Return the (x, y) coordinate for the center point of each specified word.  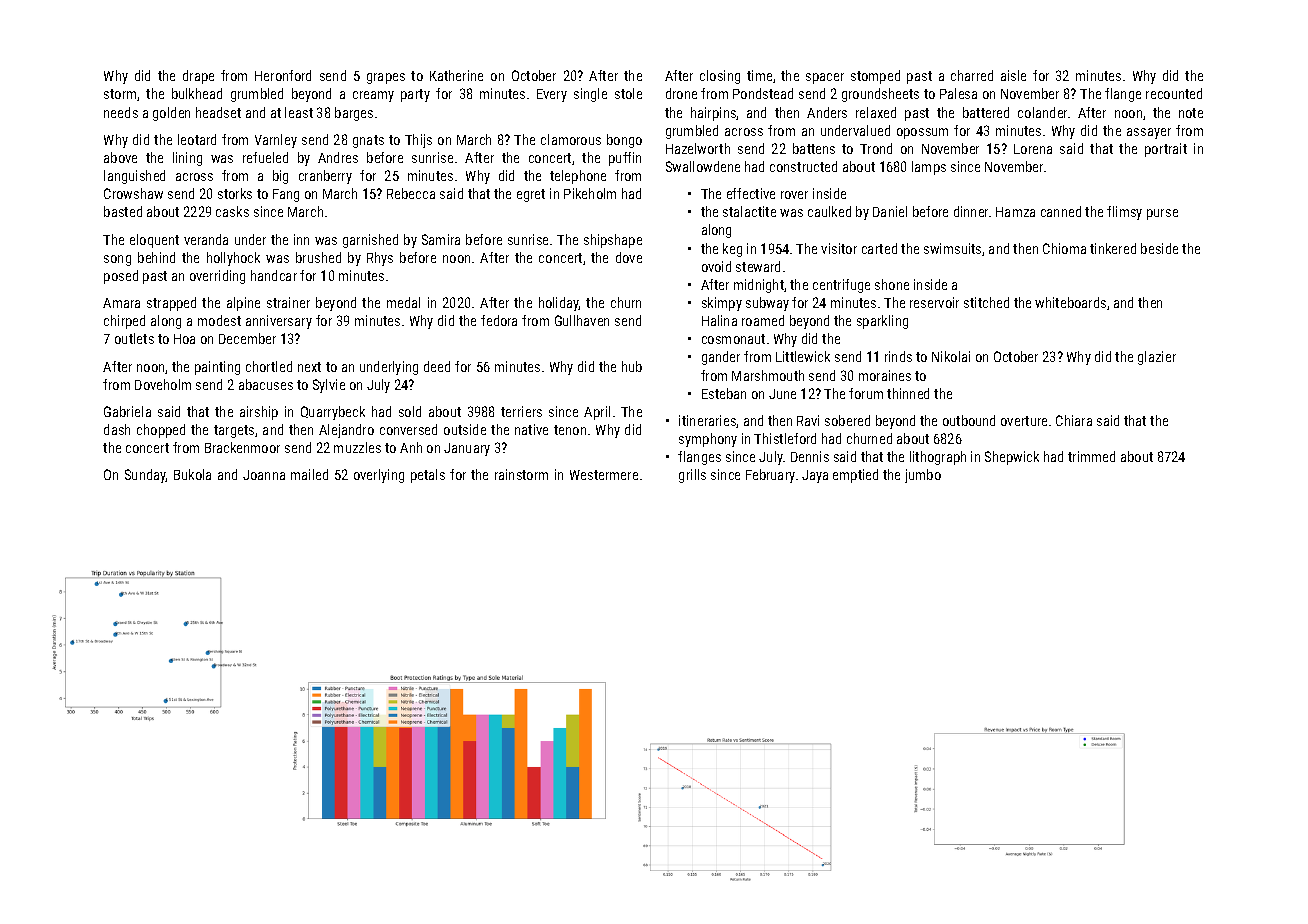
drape (198, 77)
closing (720, 77)
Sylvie (329, 386)
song (117, 260)
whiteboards (1070, 302)
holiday (559, 304)
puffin (625, 159)
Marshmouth (768, 375)
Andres (338, 157)
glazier (1157, 358)
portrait (1166, 150)
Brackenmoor (242, 447)
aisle (1013, 75)
